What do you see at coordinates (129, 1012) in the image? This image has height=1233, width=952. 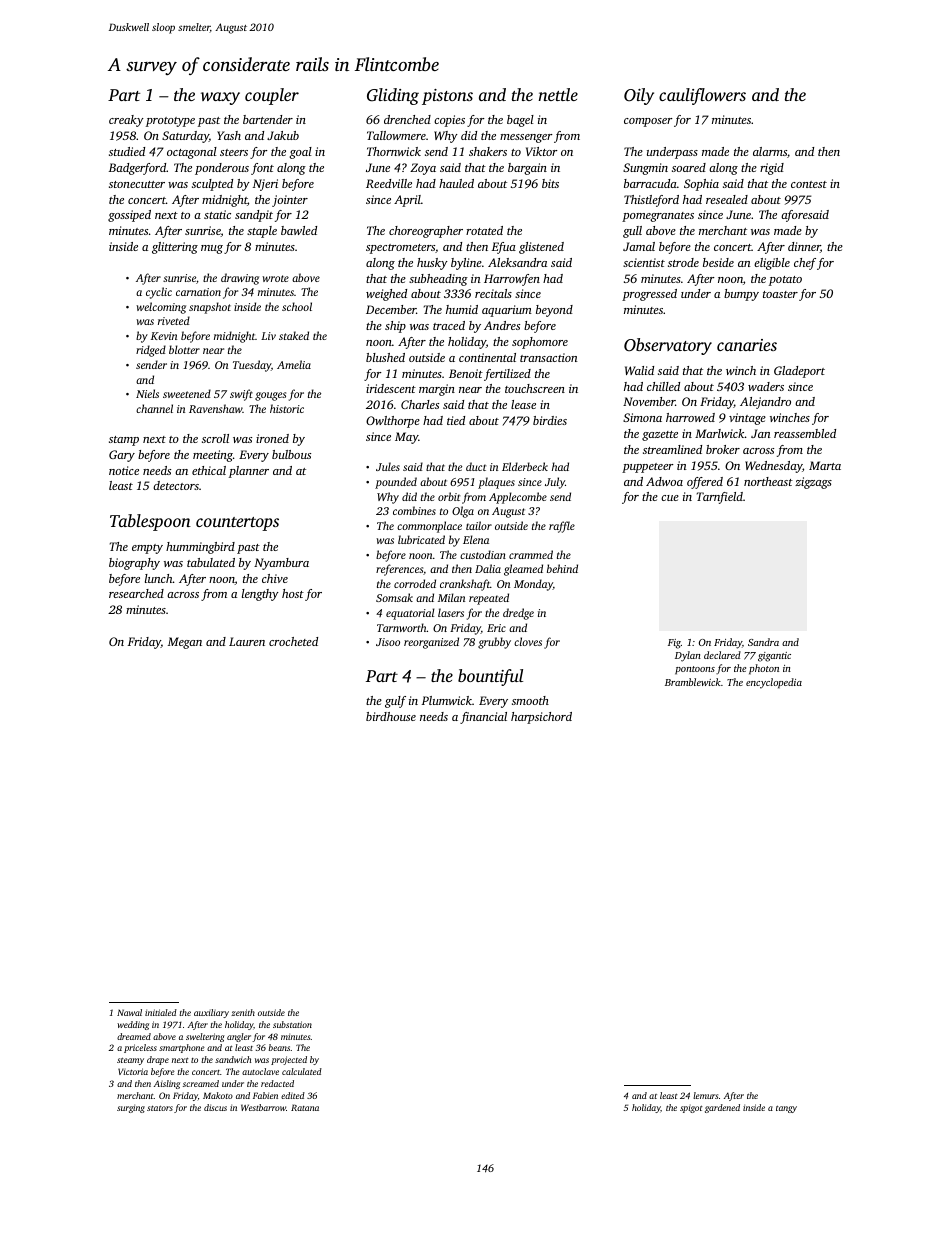 I see `Nawal` at bounding box center [129, 1012].
